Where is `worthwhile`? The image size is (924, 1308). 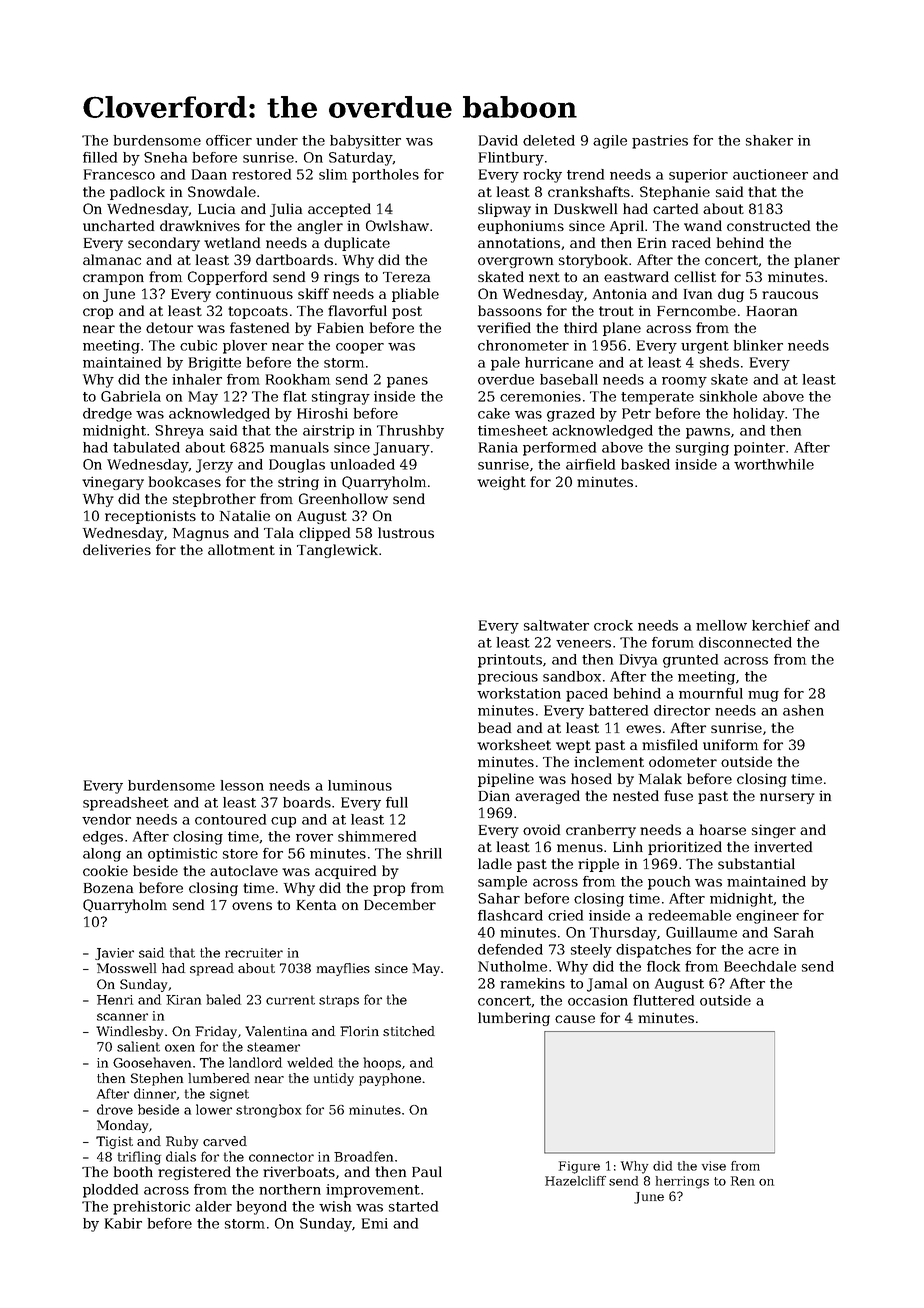 worthwhile is located at coordinates (774, 464).
